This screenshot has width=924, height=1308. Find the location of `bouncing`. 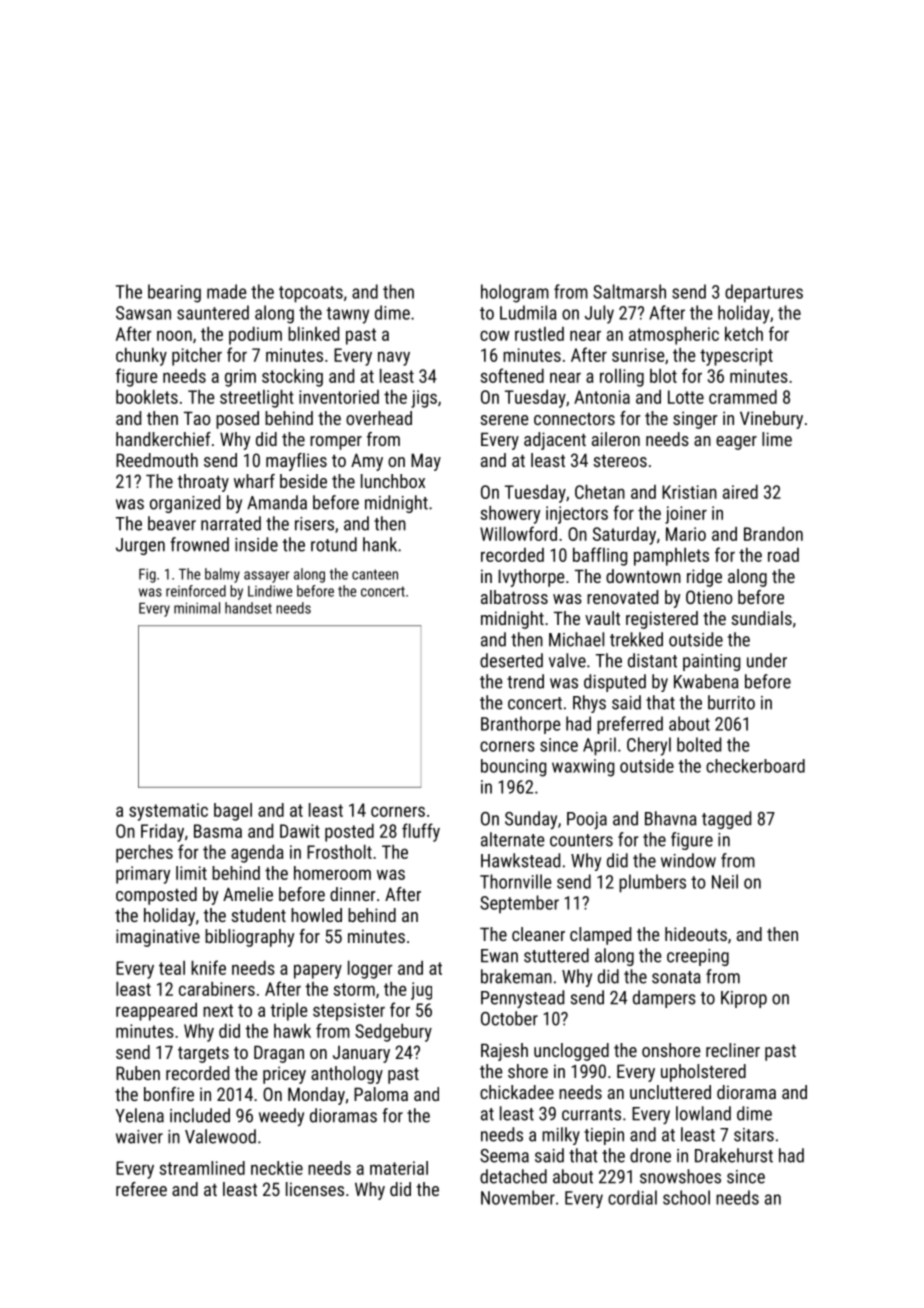

bouncing is located at coordinates (513, 768).
